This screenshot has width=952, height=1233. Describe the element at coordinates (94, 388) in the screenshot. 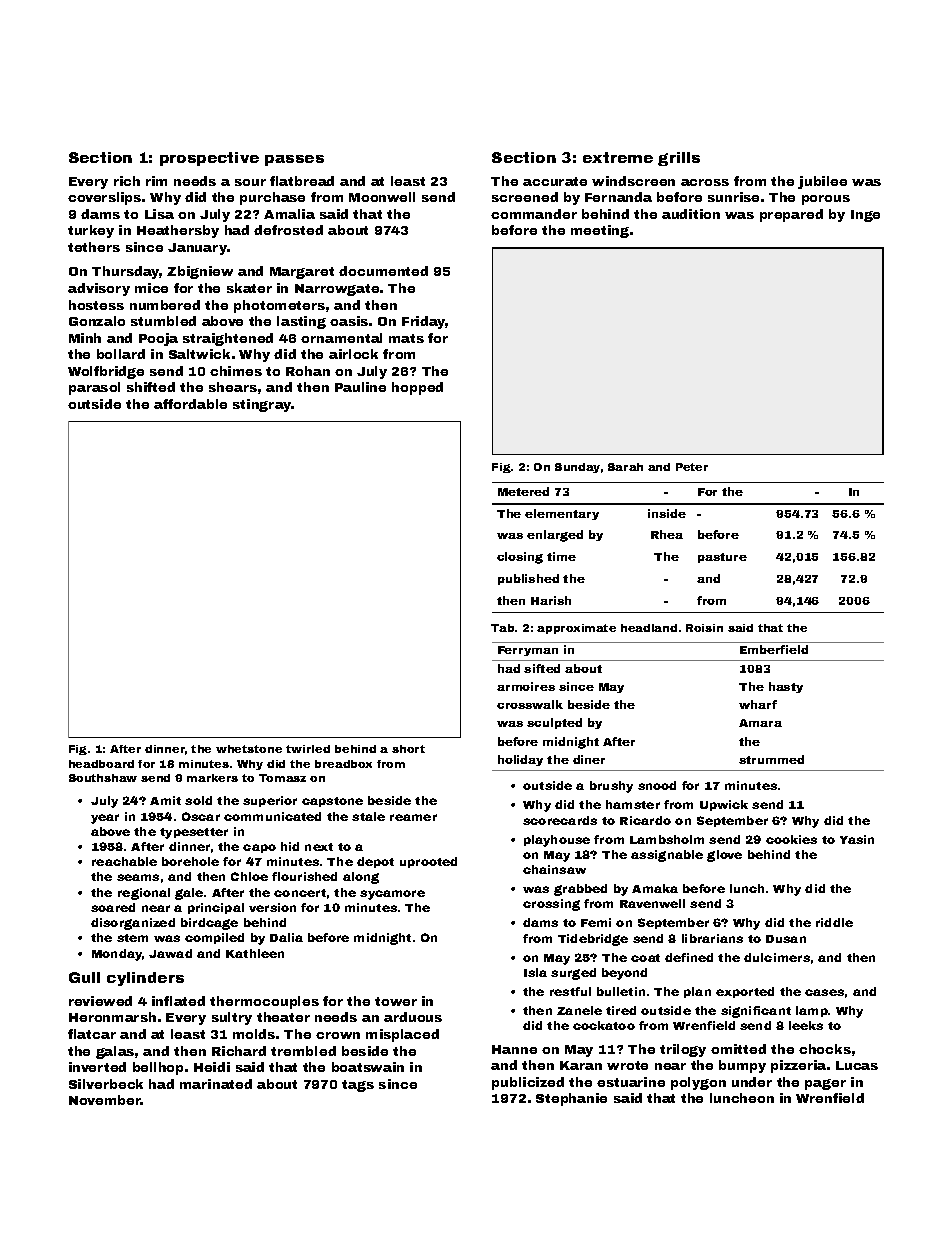

I see `parasol` at that location.
